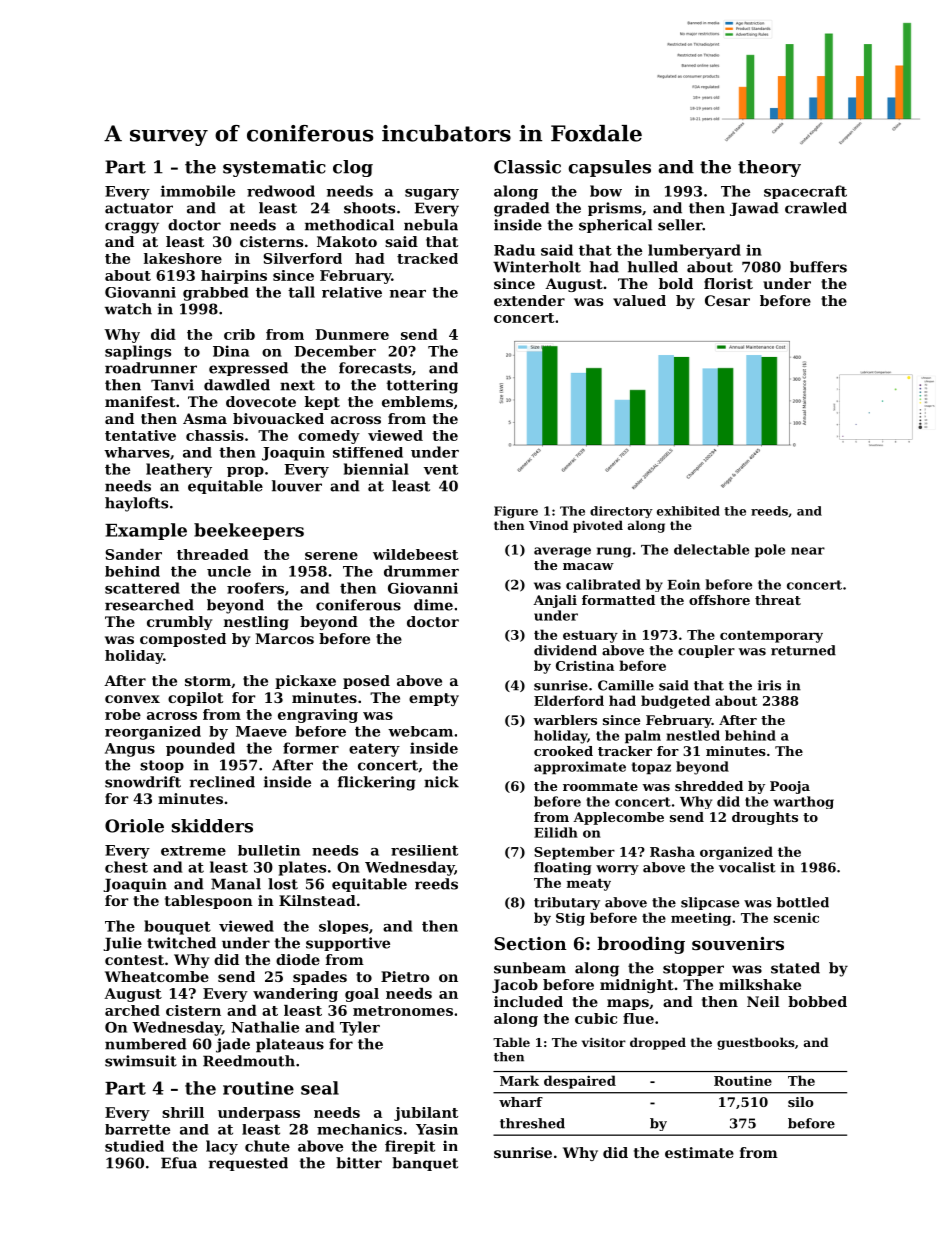 This screenshot has height=1233, width=952. I want to click on bottled, so click(803, 902).
